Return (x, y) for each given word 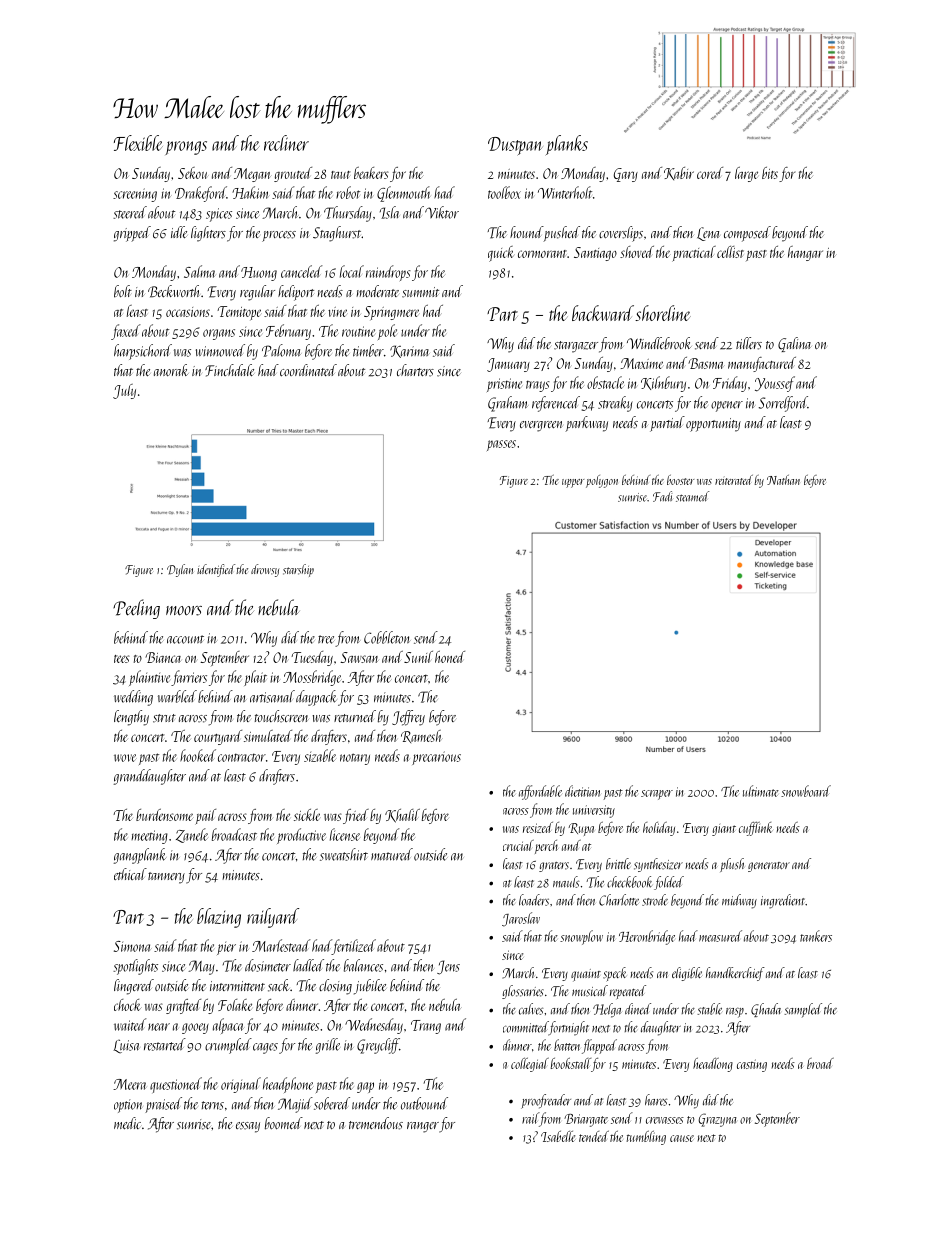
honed (450, 657)
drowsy (265, 570)
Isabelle (558, 1136)
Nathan (783, 480)
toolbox (504, 192)
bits (770, 173)
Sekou (192, 173)
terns (213, 1105)
